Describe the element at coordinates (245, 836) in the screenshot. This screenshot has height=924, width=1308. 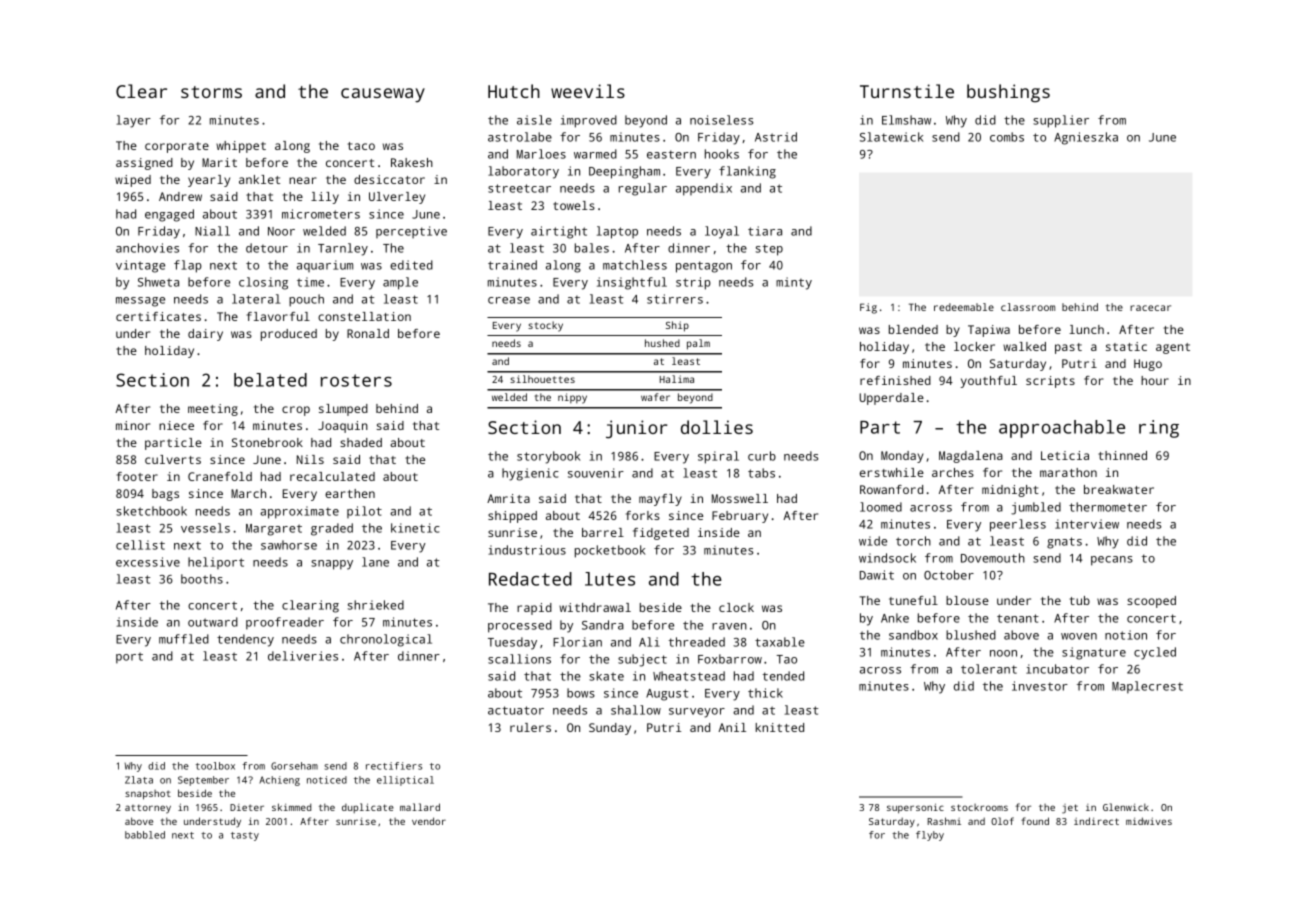
I see `tasty` at that location.
